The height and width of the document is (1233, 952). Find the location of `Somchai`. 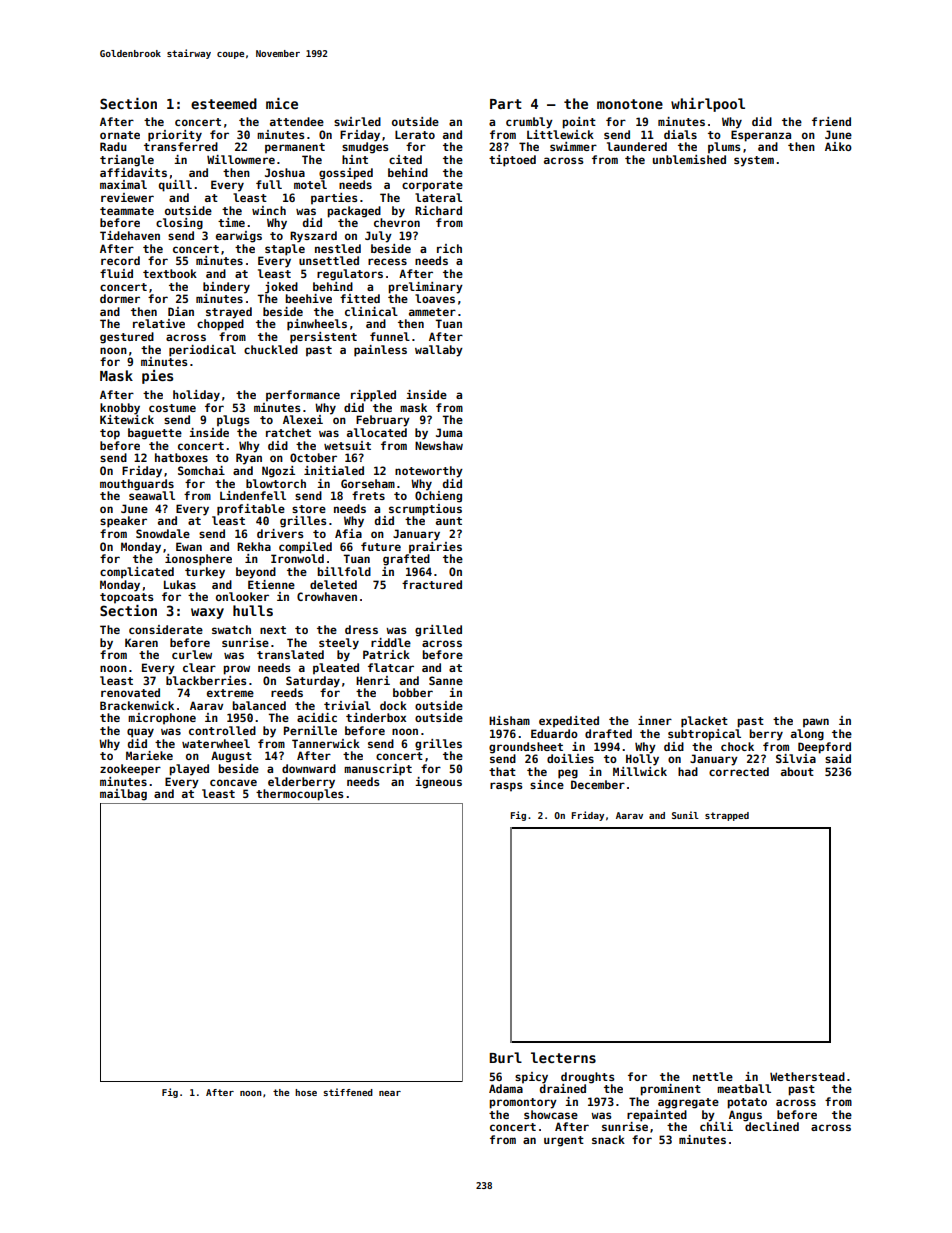

Somchai is located at coordinates (201, 470).
